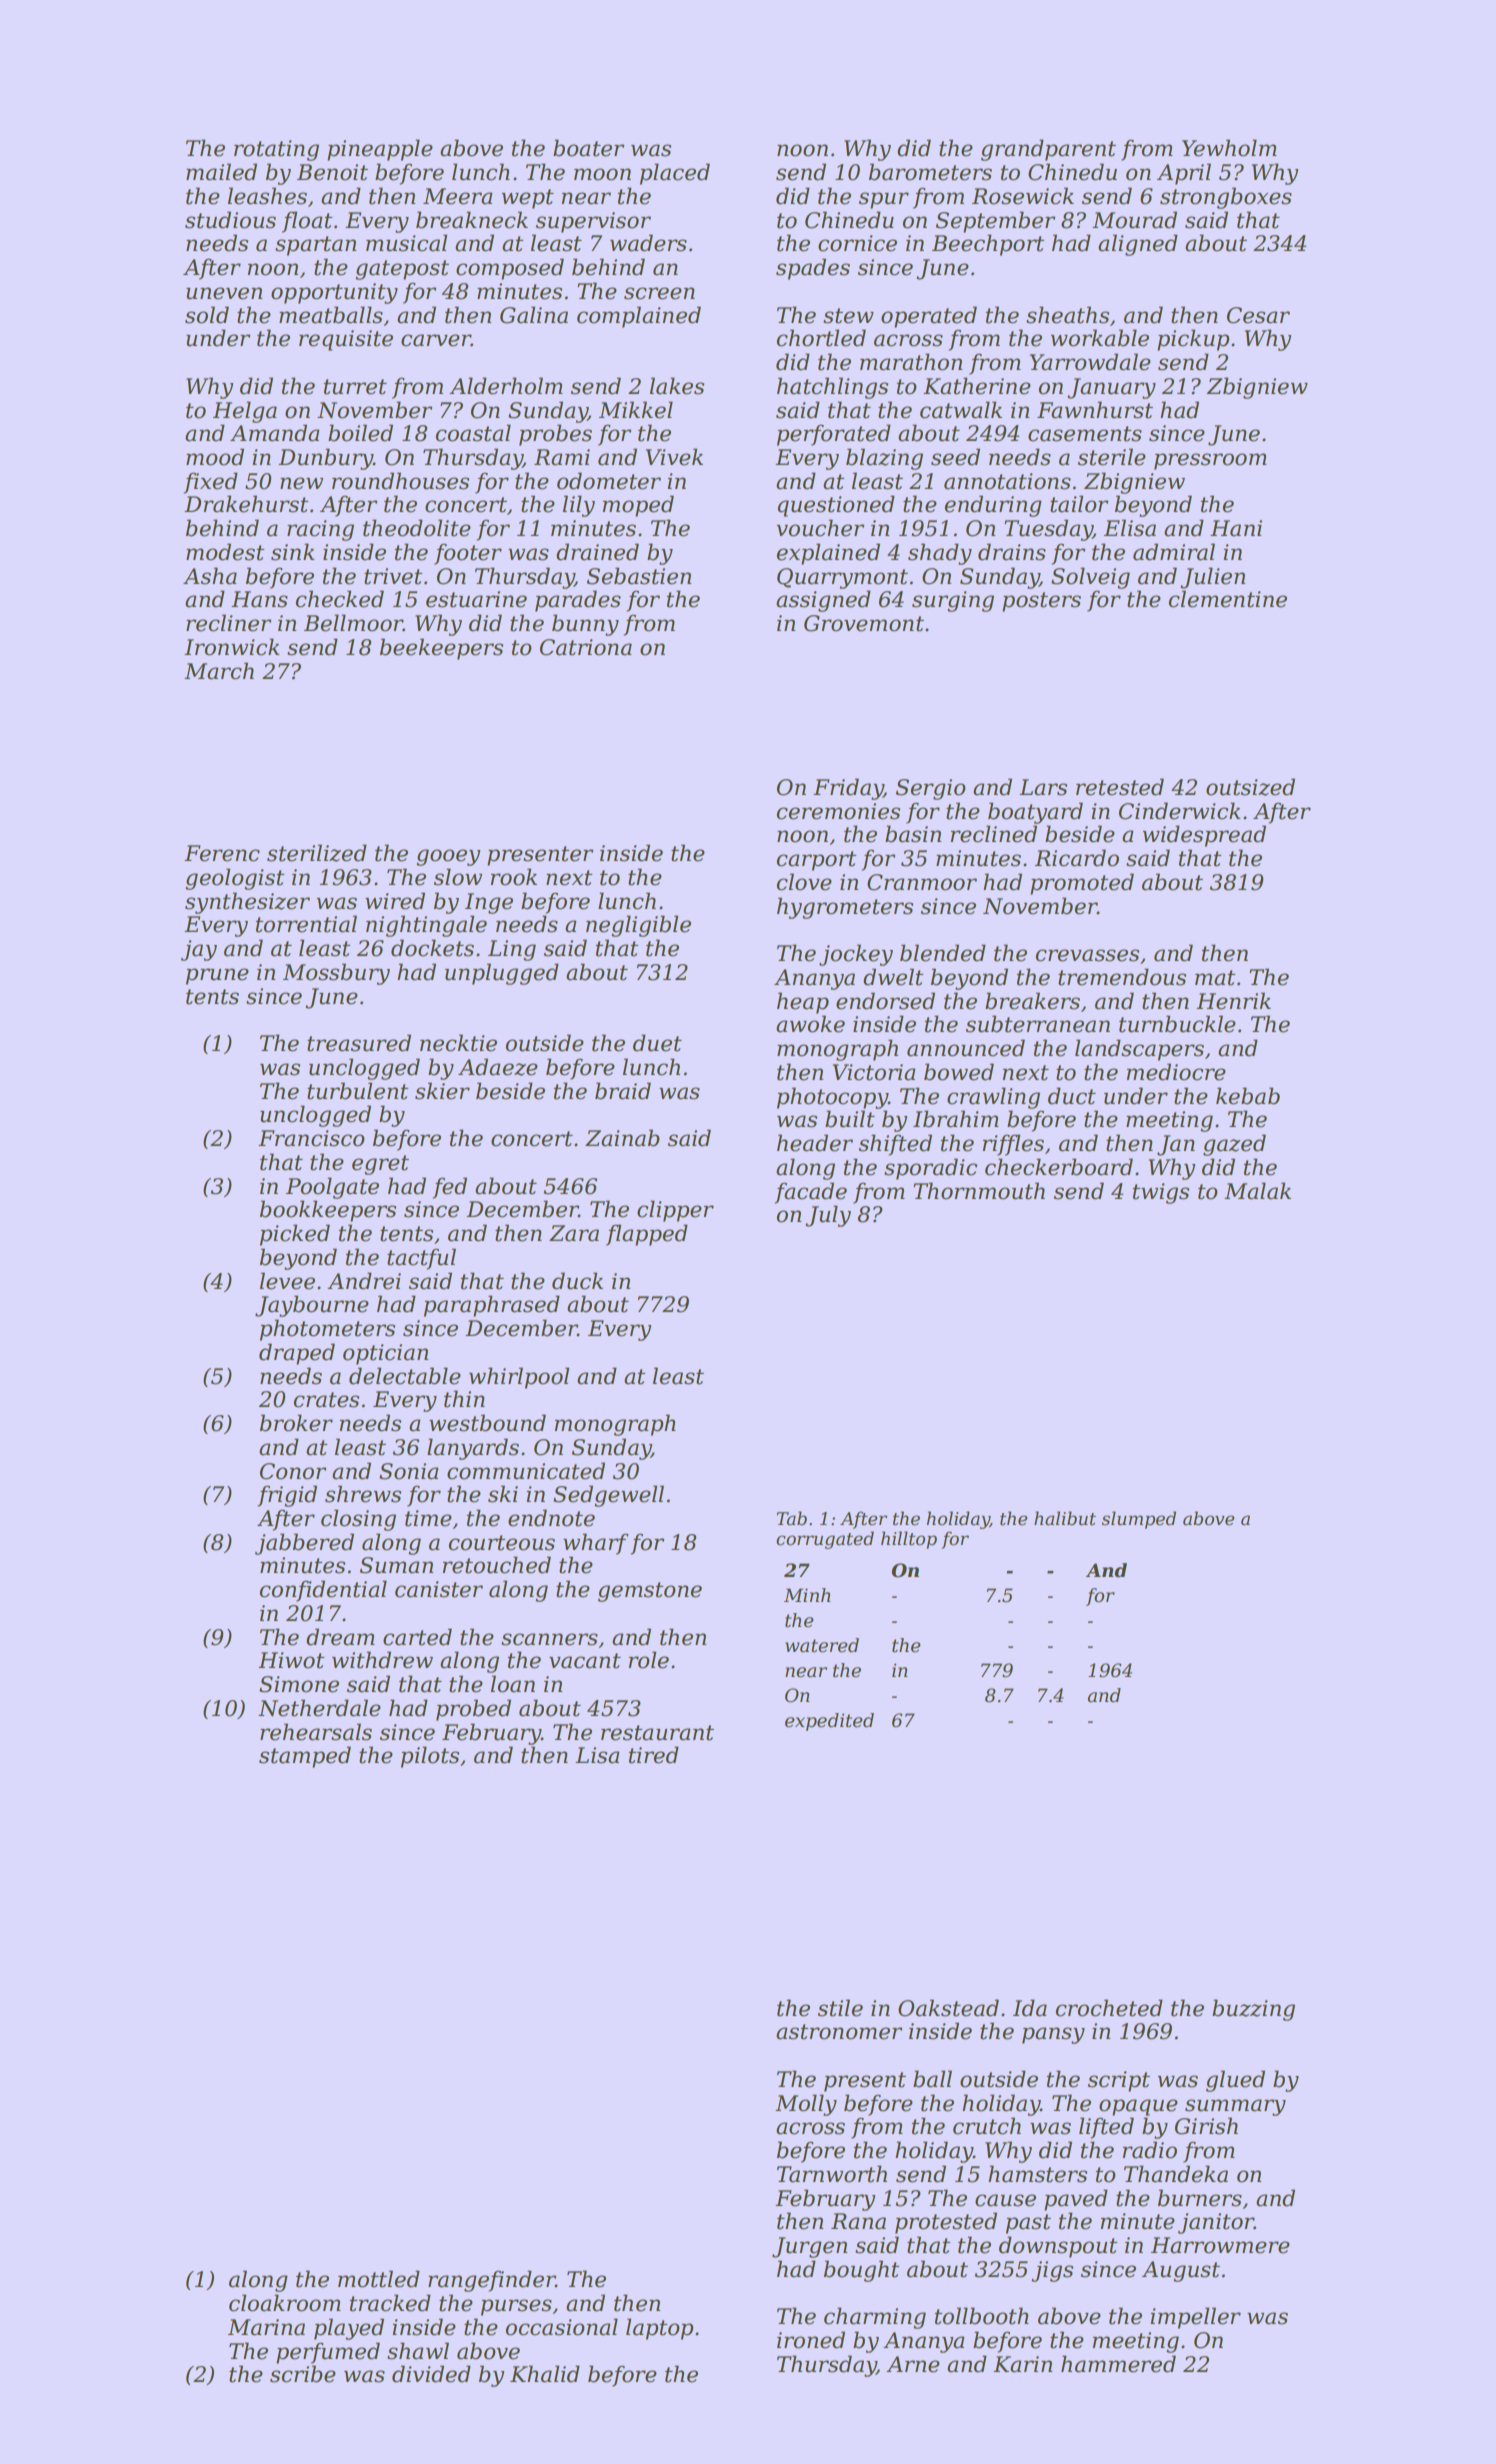  What do you see at coordinates (311, 1138) in the document?
I see `Francisco` at bounding box center [311, 1138].
